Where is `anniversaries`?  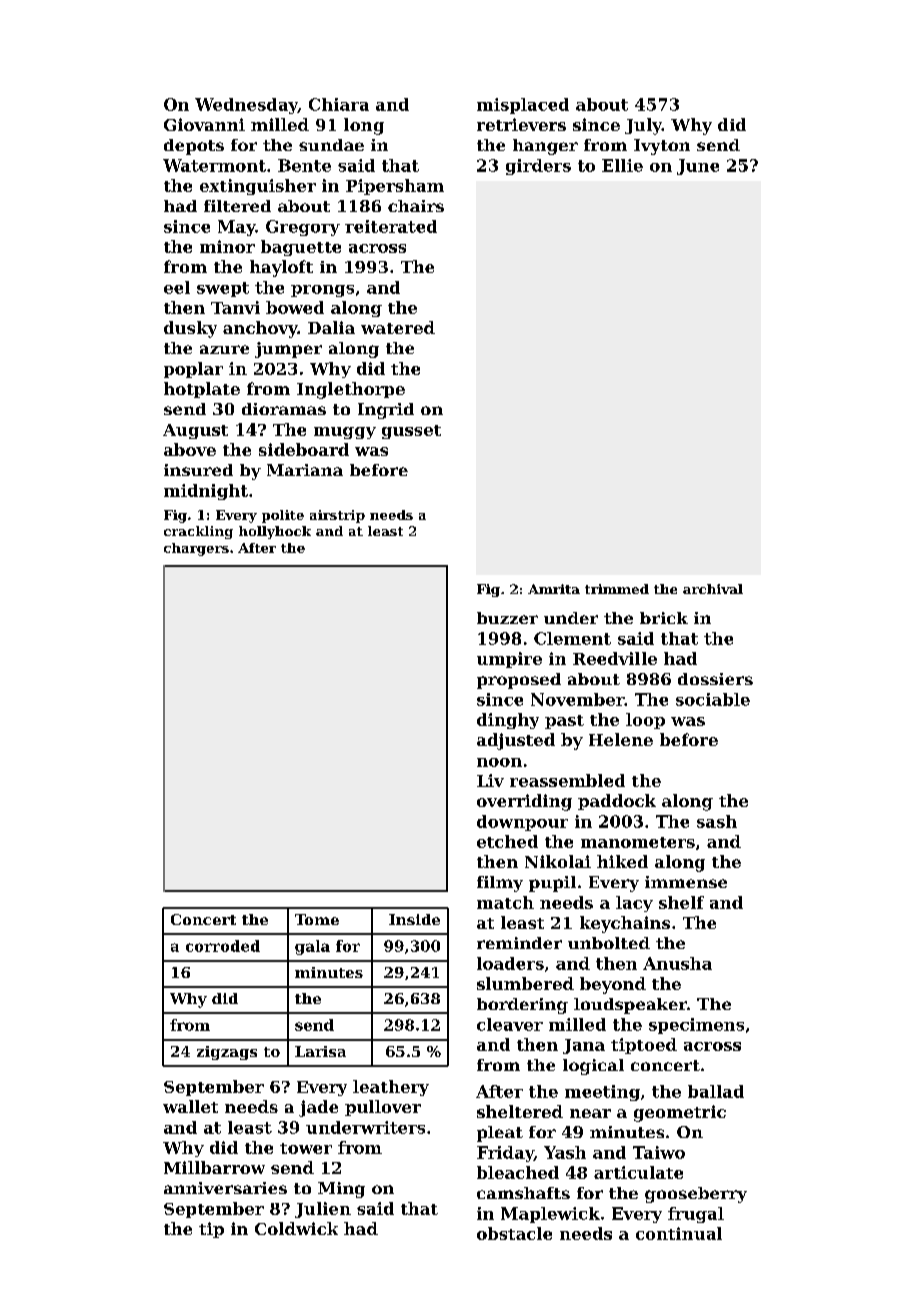
anniversaries is located at coordinates (225, 1188).
